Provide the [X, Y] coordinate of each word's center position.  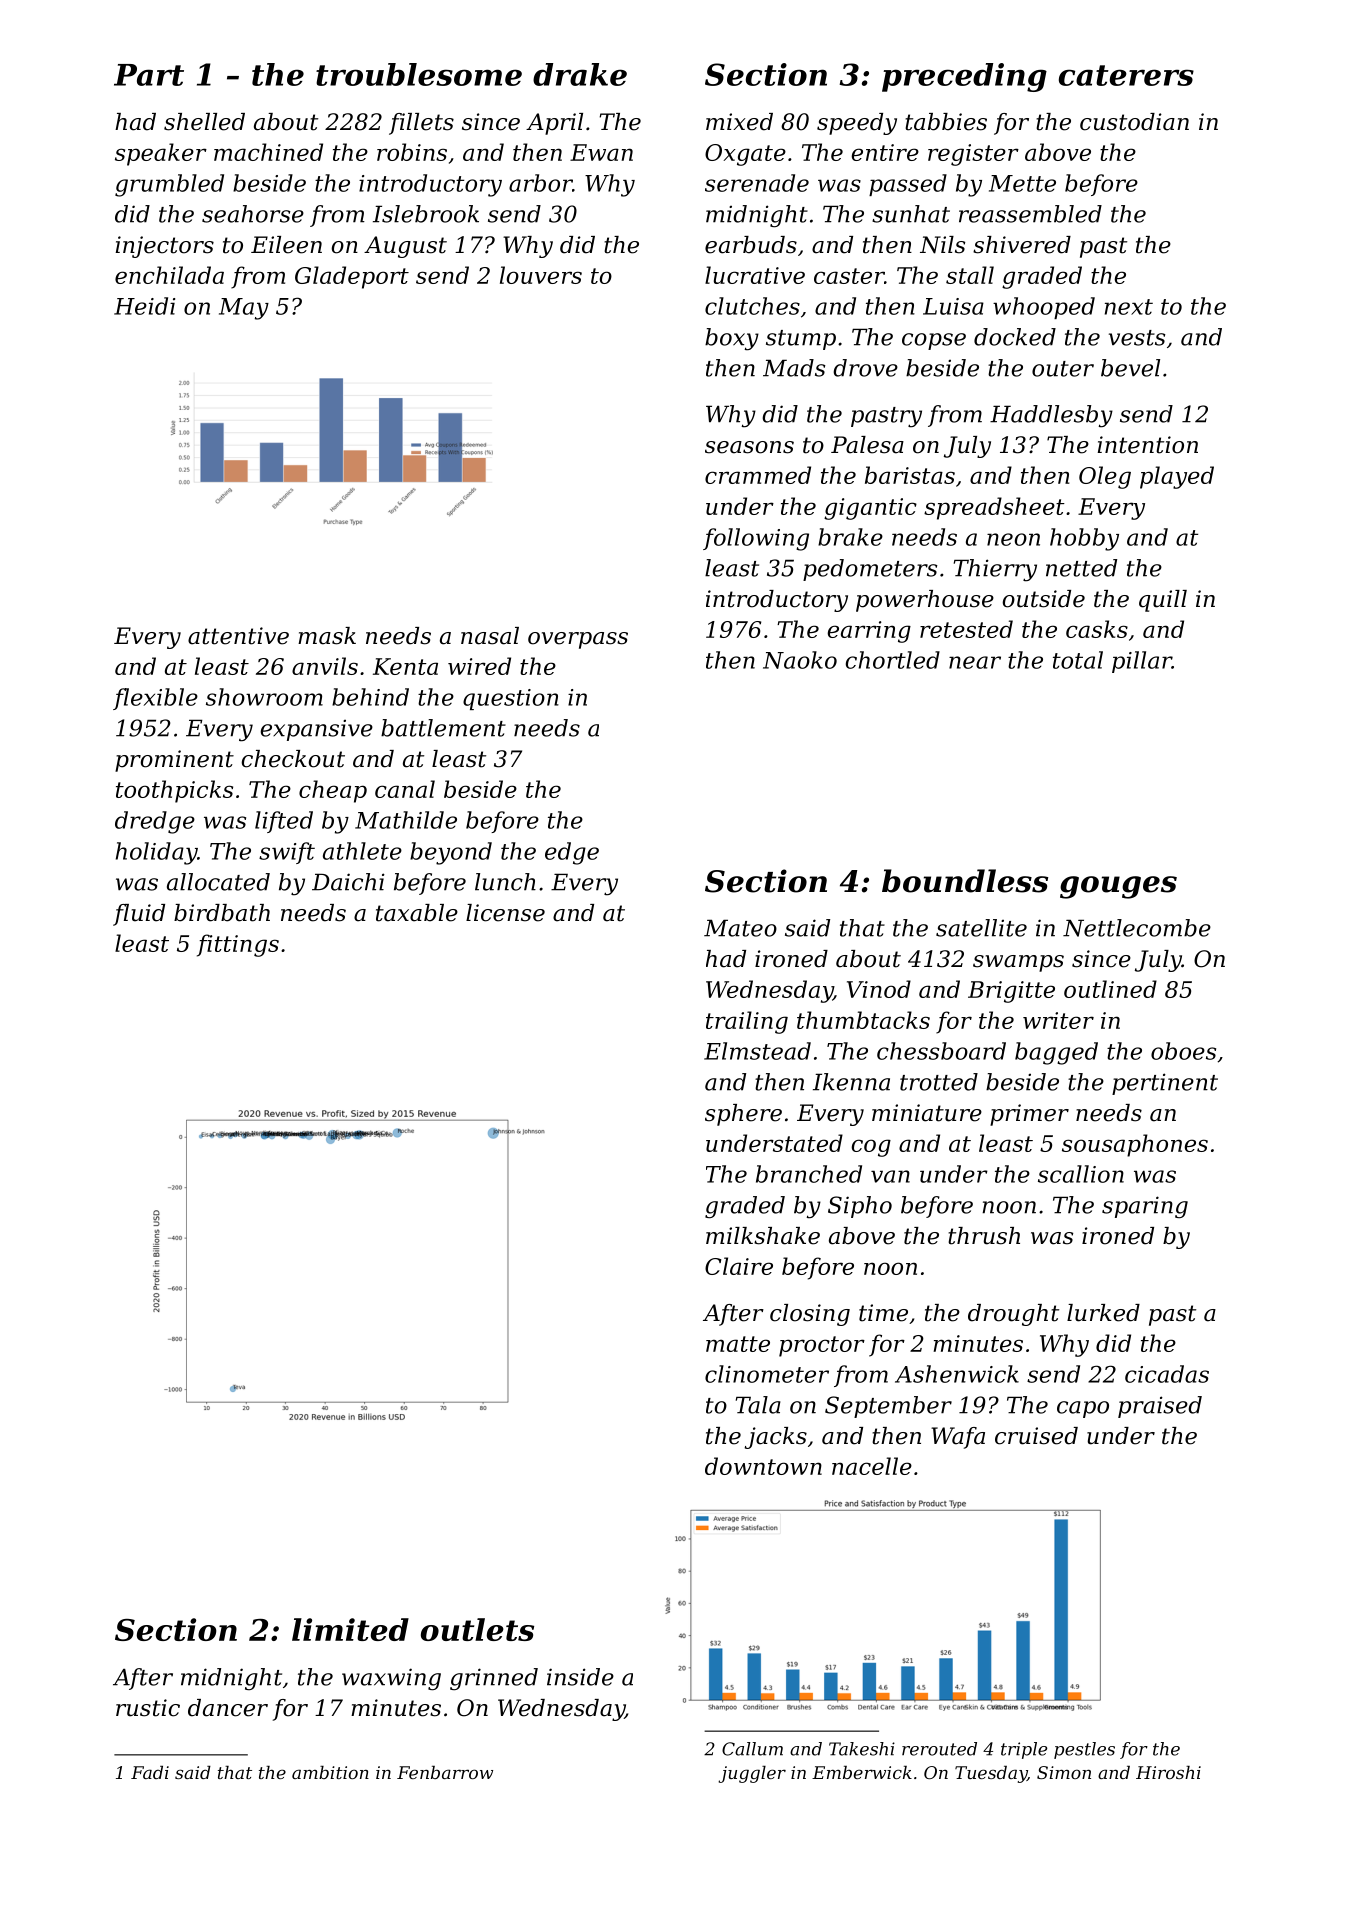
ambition [330, 1772]
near [975, 662]
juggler [752, 1774]
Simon [1064, 1772]
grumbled [169, 185]
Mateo [740, 928]
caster [849, 276]
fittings [238, 945]
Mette [1022, 183]
